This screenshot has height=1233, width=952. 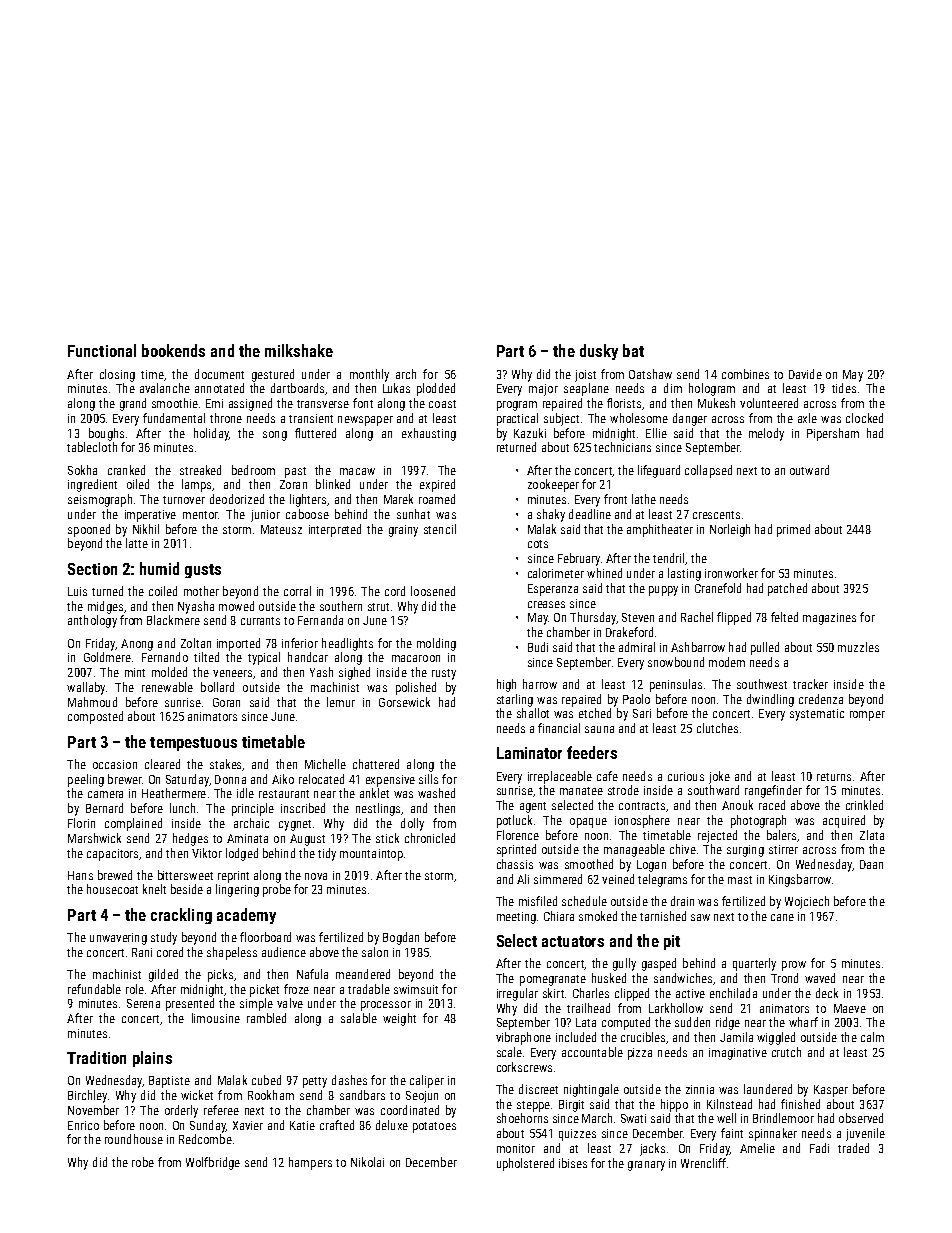 What do you see at coordinates (173, 350) in the screenshot?
I see `bookends` at bounding box center [173, 350].
